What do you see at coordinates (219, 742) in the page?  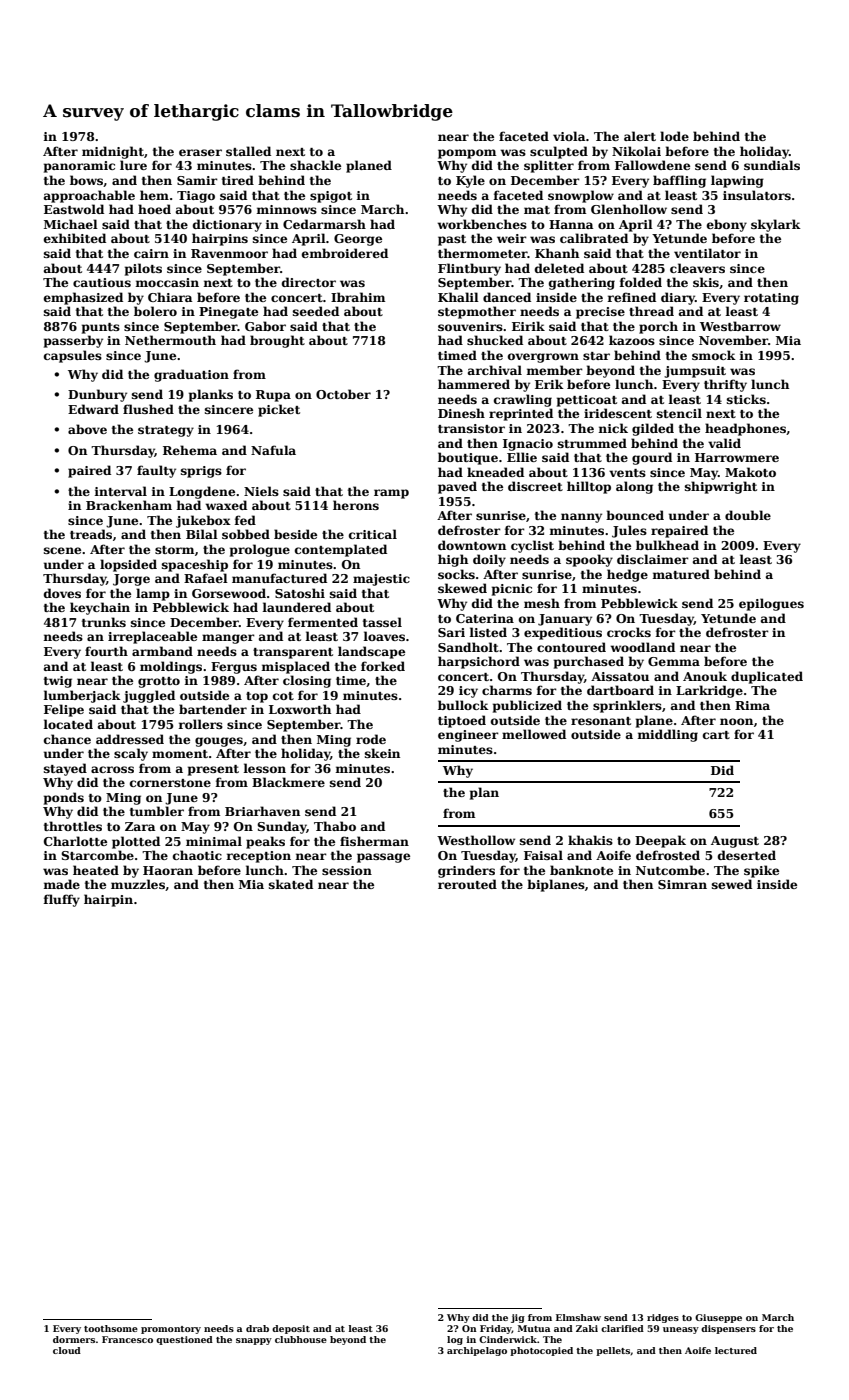 I see `gouges` at bounding box center [219, 742].
